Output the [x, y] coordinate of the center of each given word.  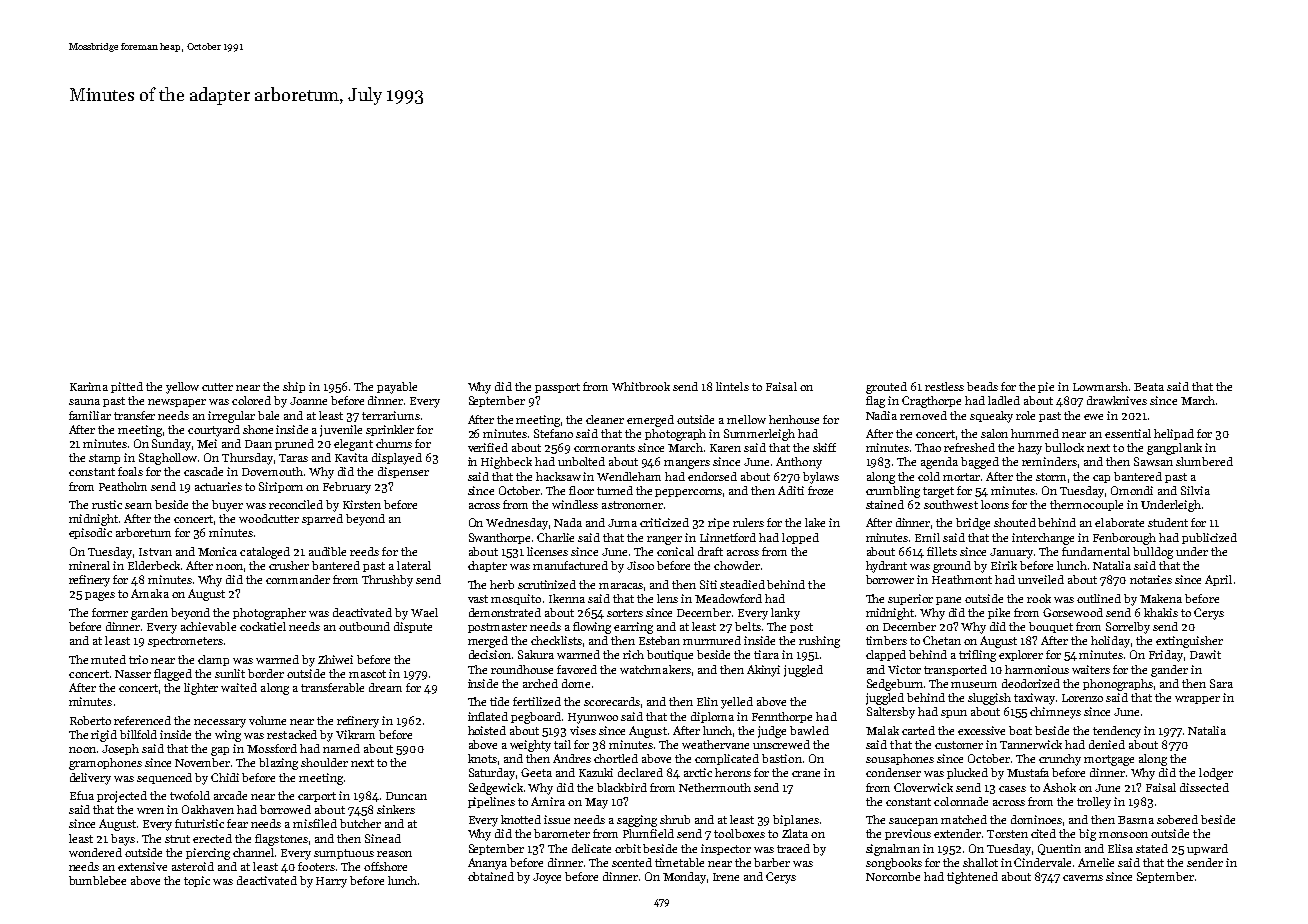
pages [100, 596]
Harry [331, 882]
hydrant [886, 567]
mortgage [1109, 760]
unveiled [1041, 579]
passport [557, 388]
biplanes [796, 820]
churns [394, 443]
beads [982, 386]
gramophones [105, 764]
